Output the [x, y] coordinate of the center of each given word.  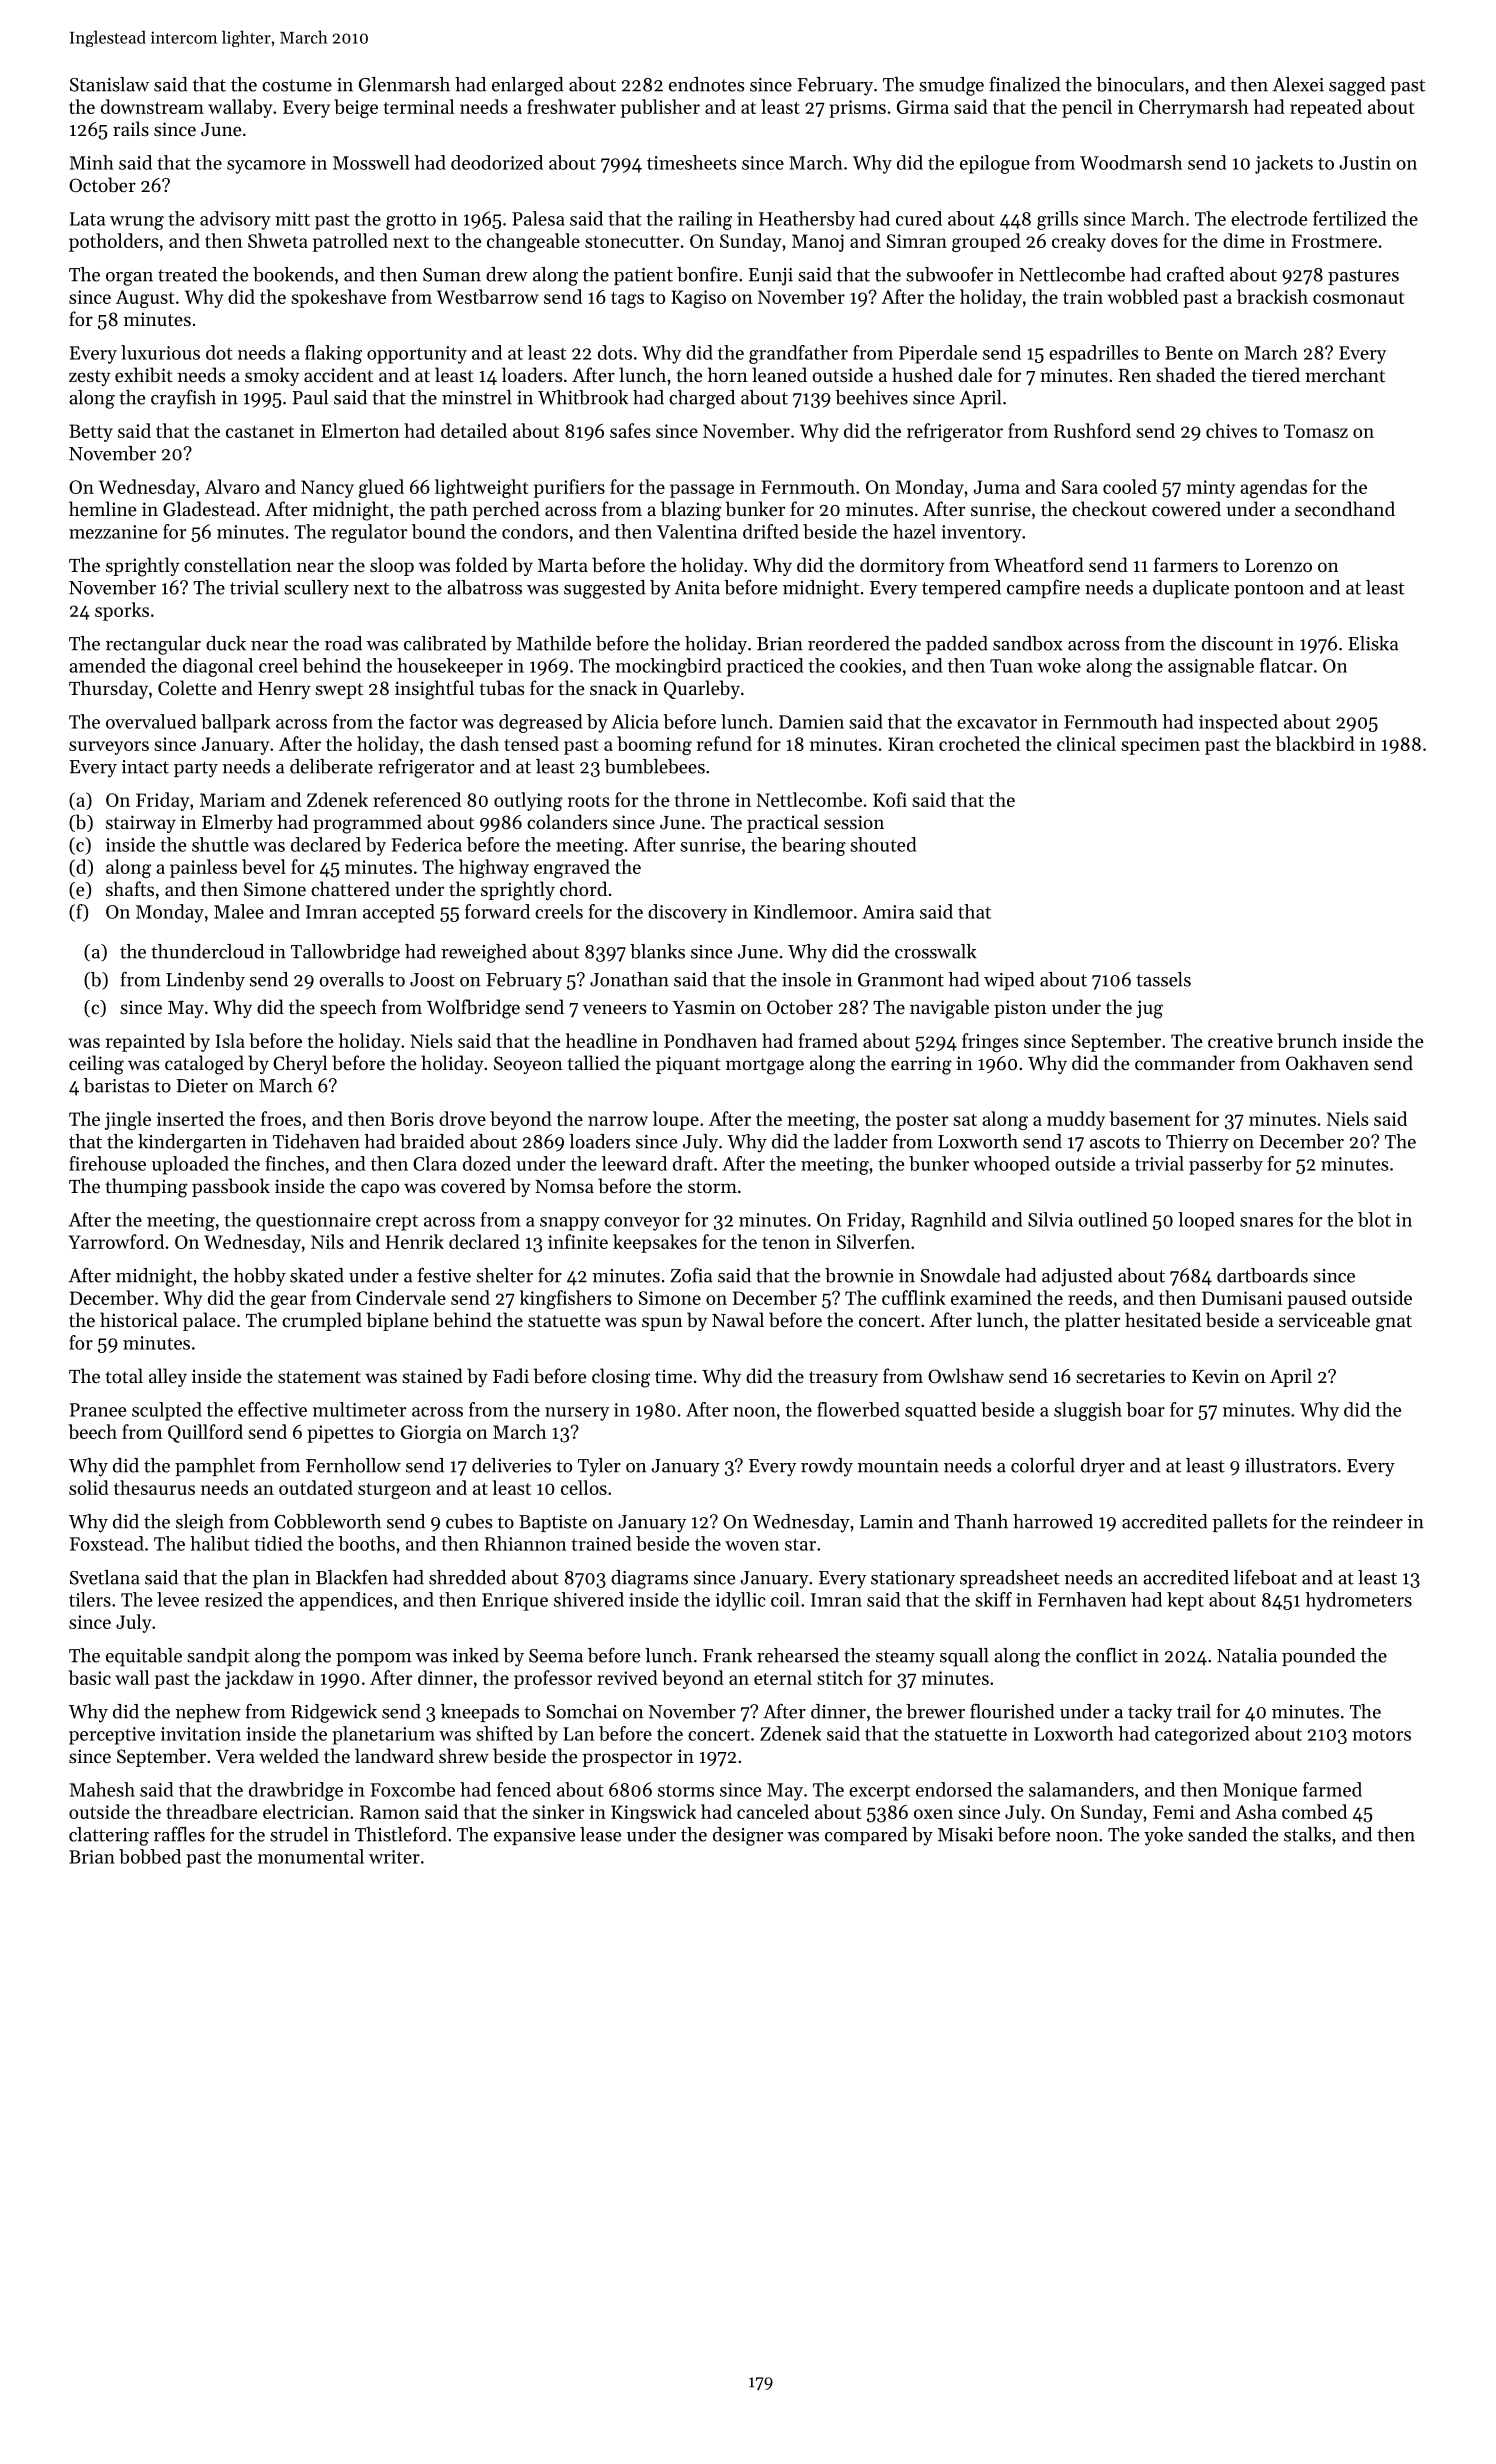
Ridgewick [334, 1713]
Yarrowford [116, 1241]
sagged [1357, 86]
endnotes [706, 84]
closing [621, 1378]
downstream [152, 106]
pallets [1239, 1523]
